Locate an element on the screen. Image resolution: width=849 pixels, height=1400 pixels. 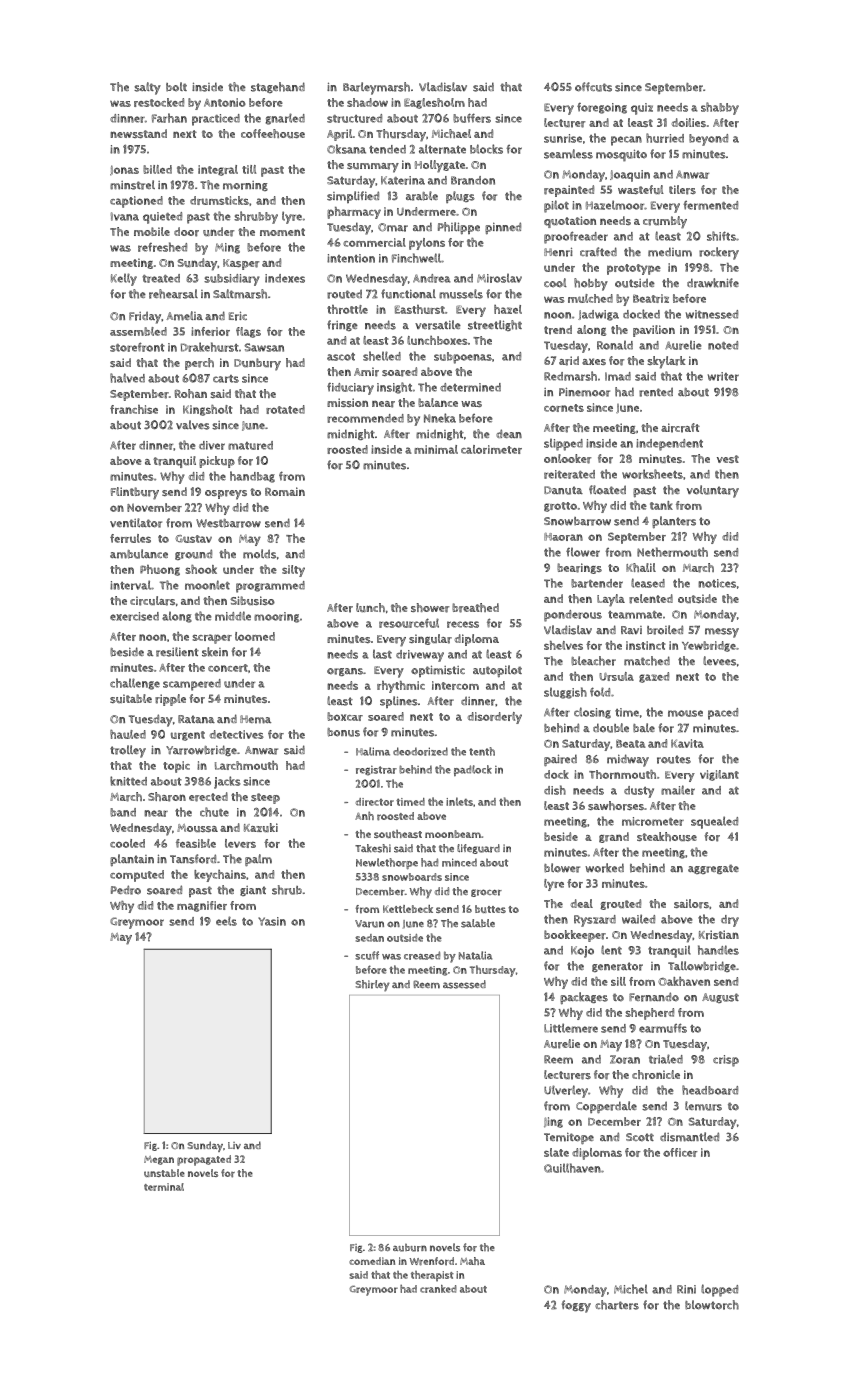
bale is located at coordinates (644, 728).
